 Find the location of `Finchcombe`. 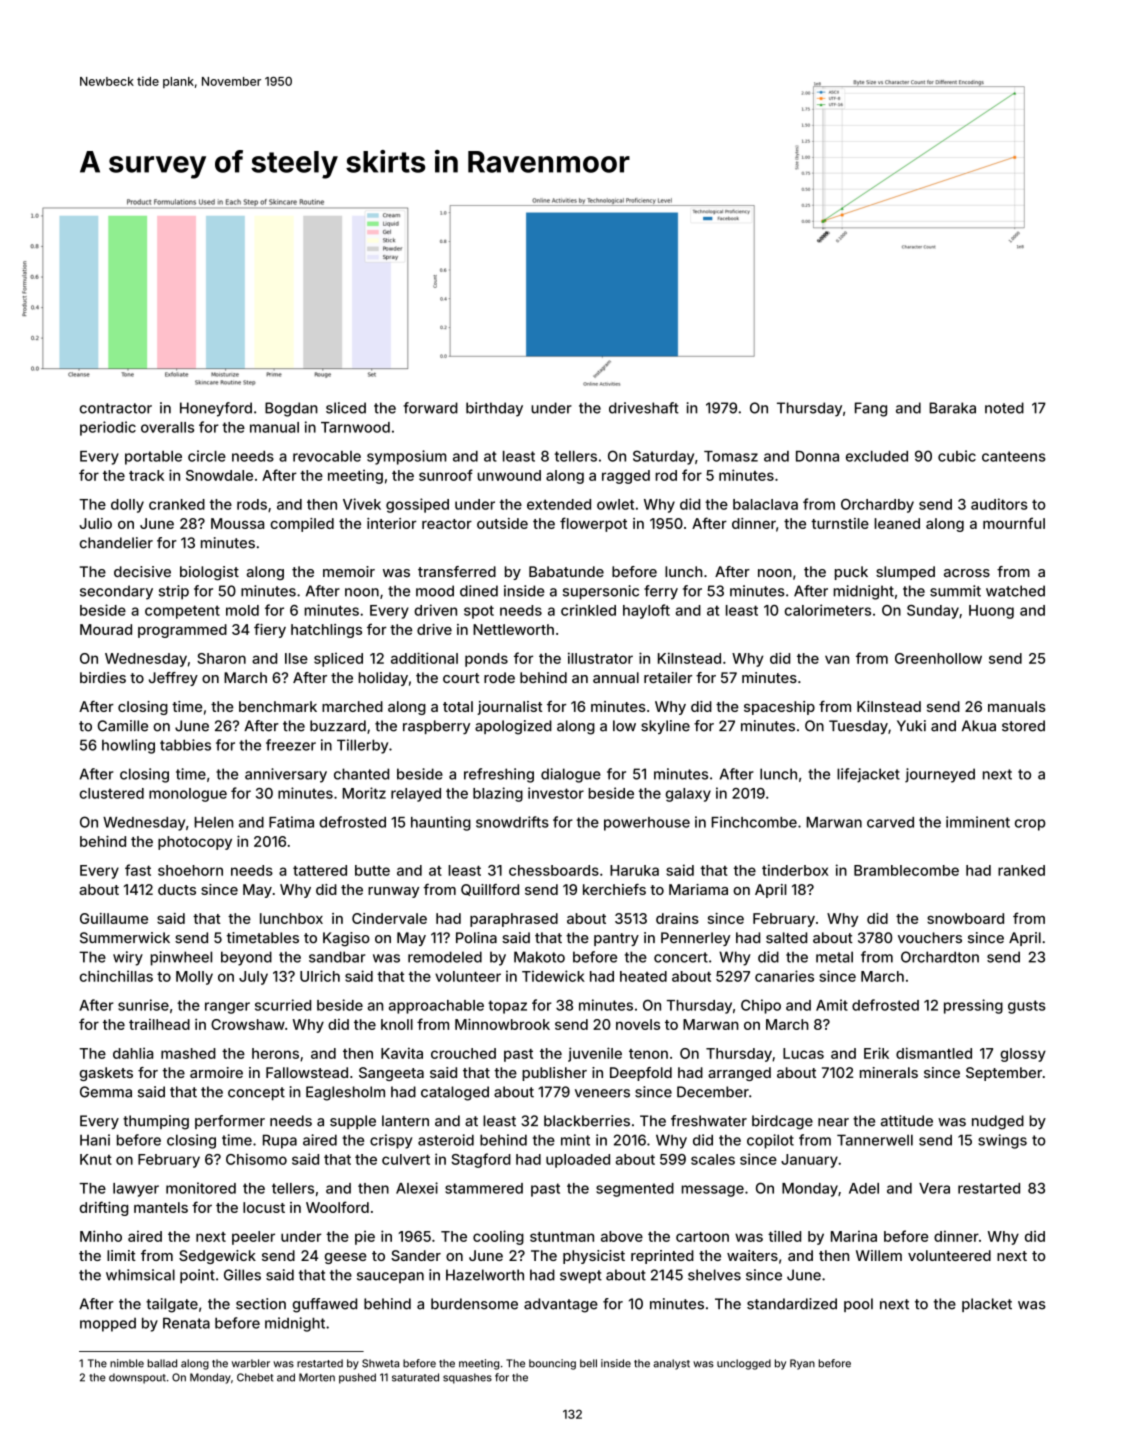

Finchcombe is located at coordinates (754, 822).
